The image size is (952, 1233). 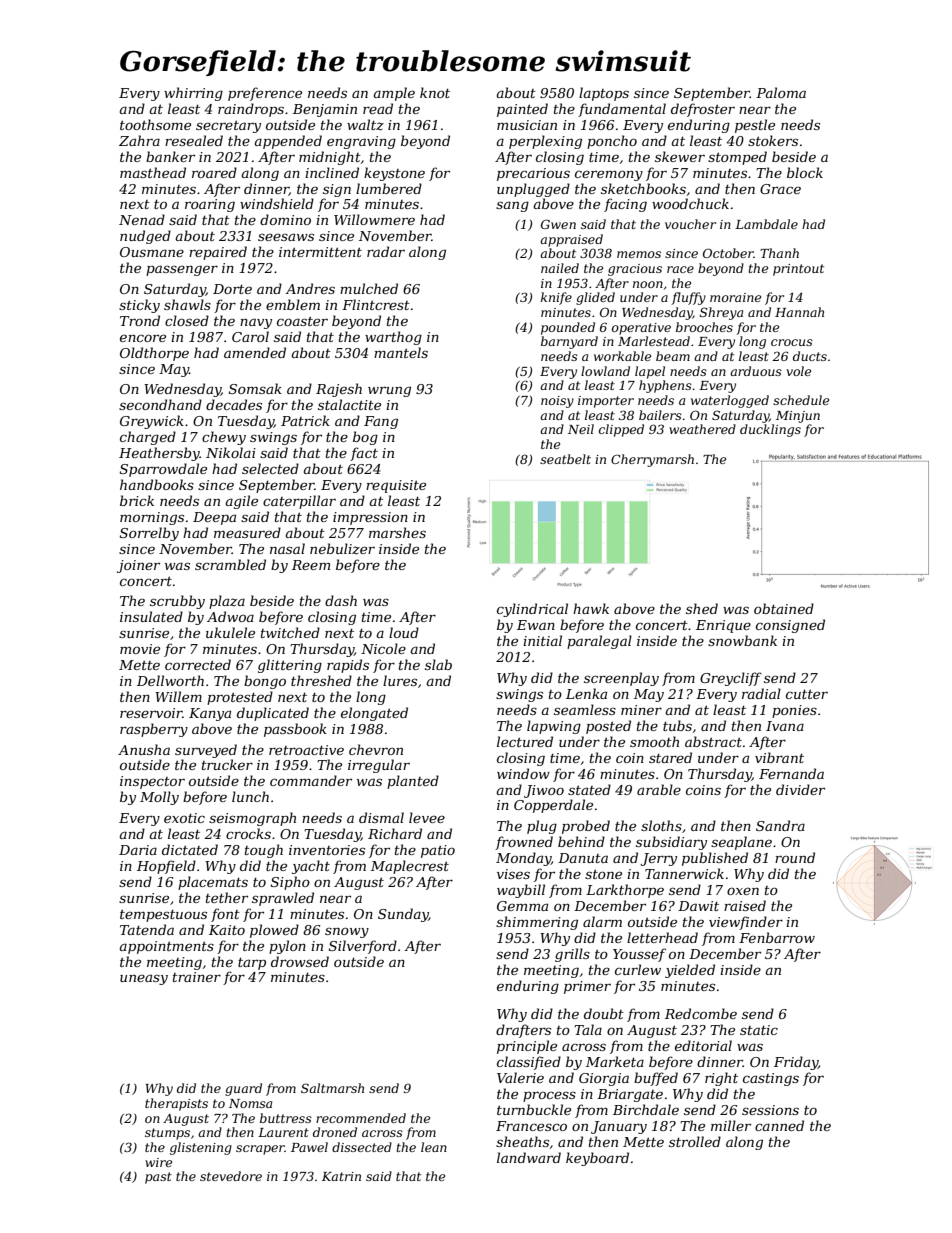 I want to click on Minjun, so click(x=798, y=417).
